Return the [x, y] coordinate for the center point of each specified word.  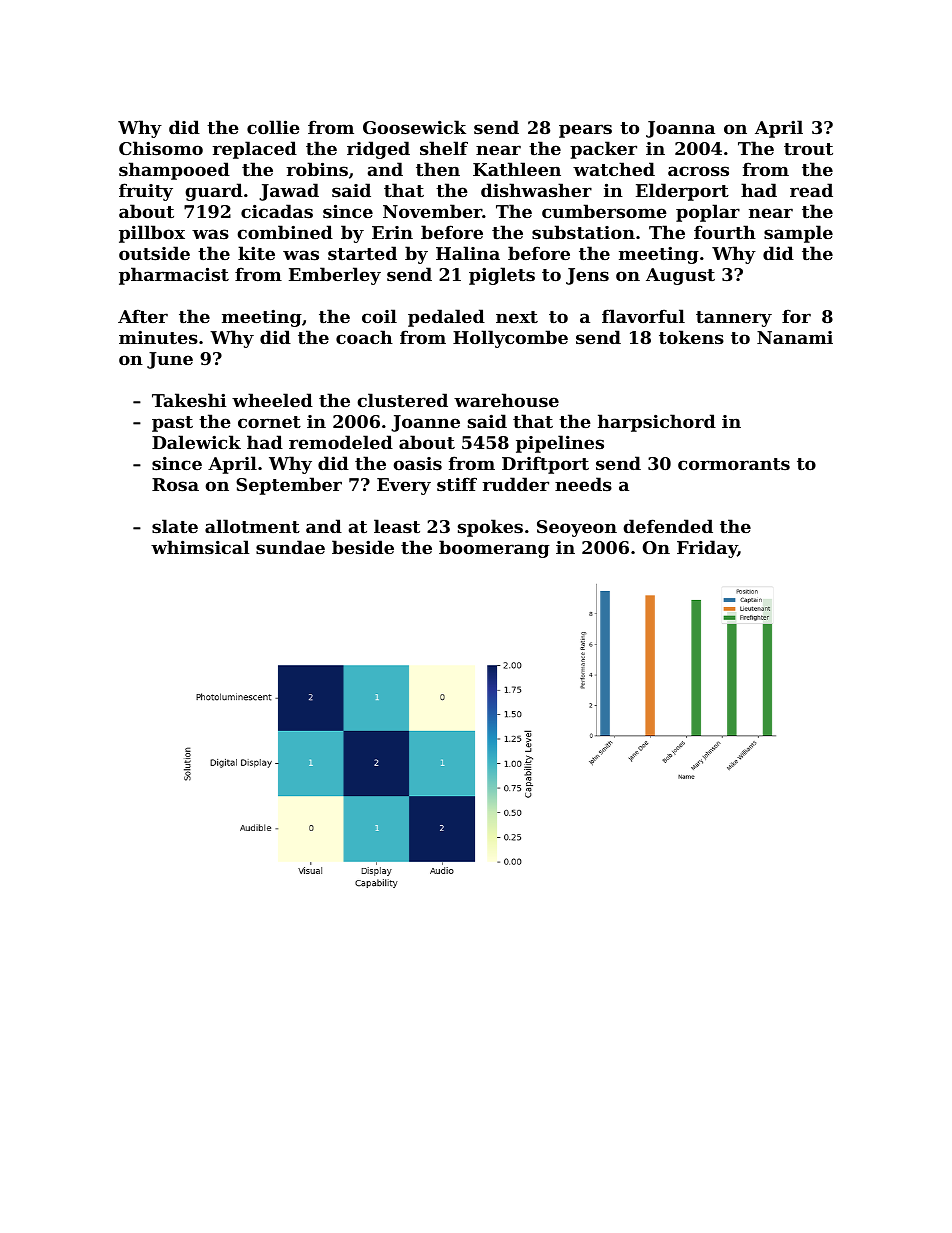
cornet [269, 422]
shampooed [174, 171]
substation [583, 232]
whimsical [200, 547]
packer [603, 150]
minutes [158, 337]
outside [154, 253]
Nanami [795, 337]
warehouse [506, 400]
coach [364, 337]
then [438, 169]
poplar [708, 213]
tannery [734, 319]
